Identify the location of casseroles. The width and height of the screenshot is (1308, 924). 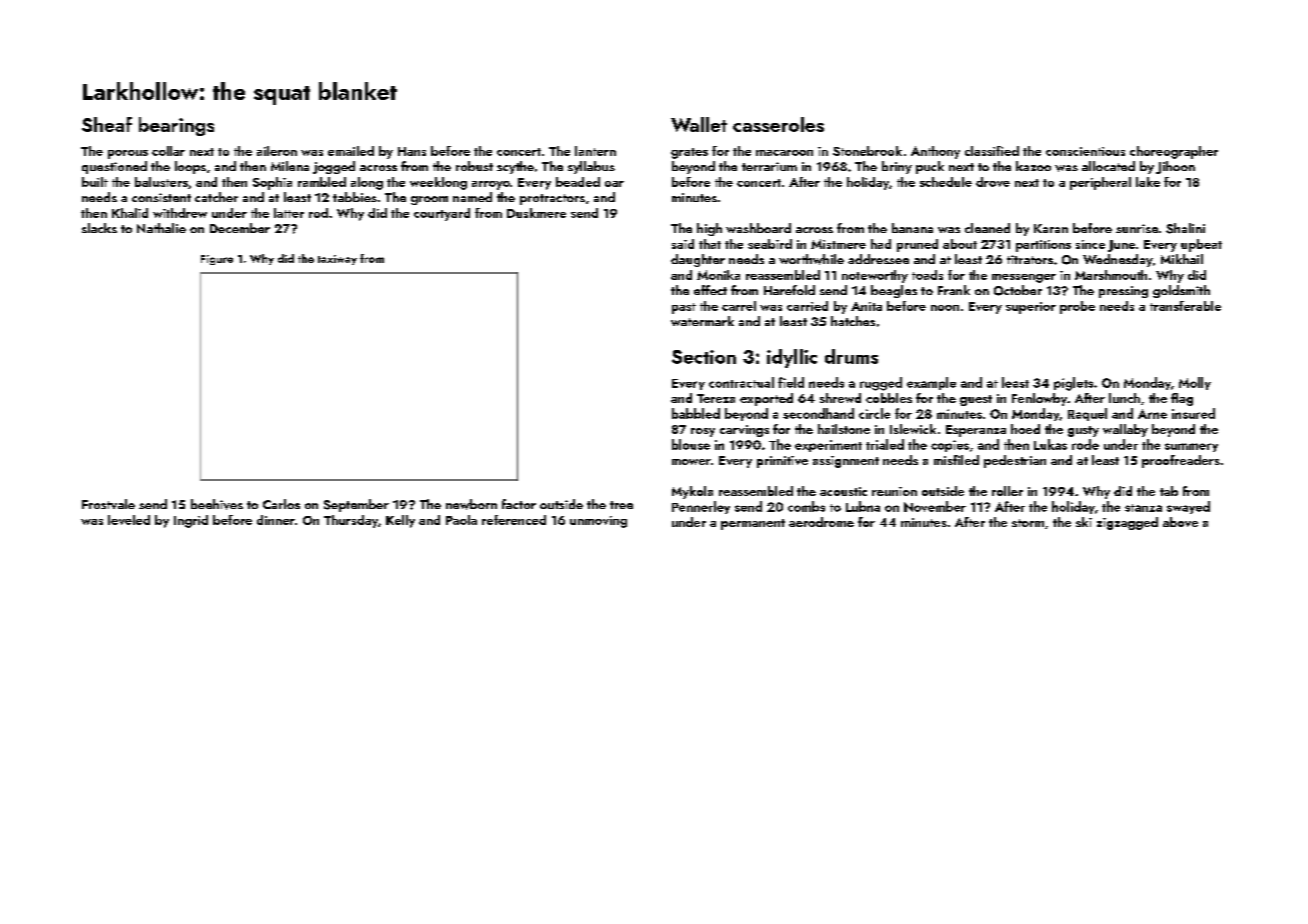
(778, 124).
